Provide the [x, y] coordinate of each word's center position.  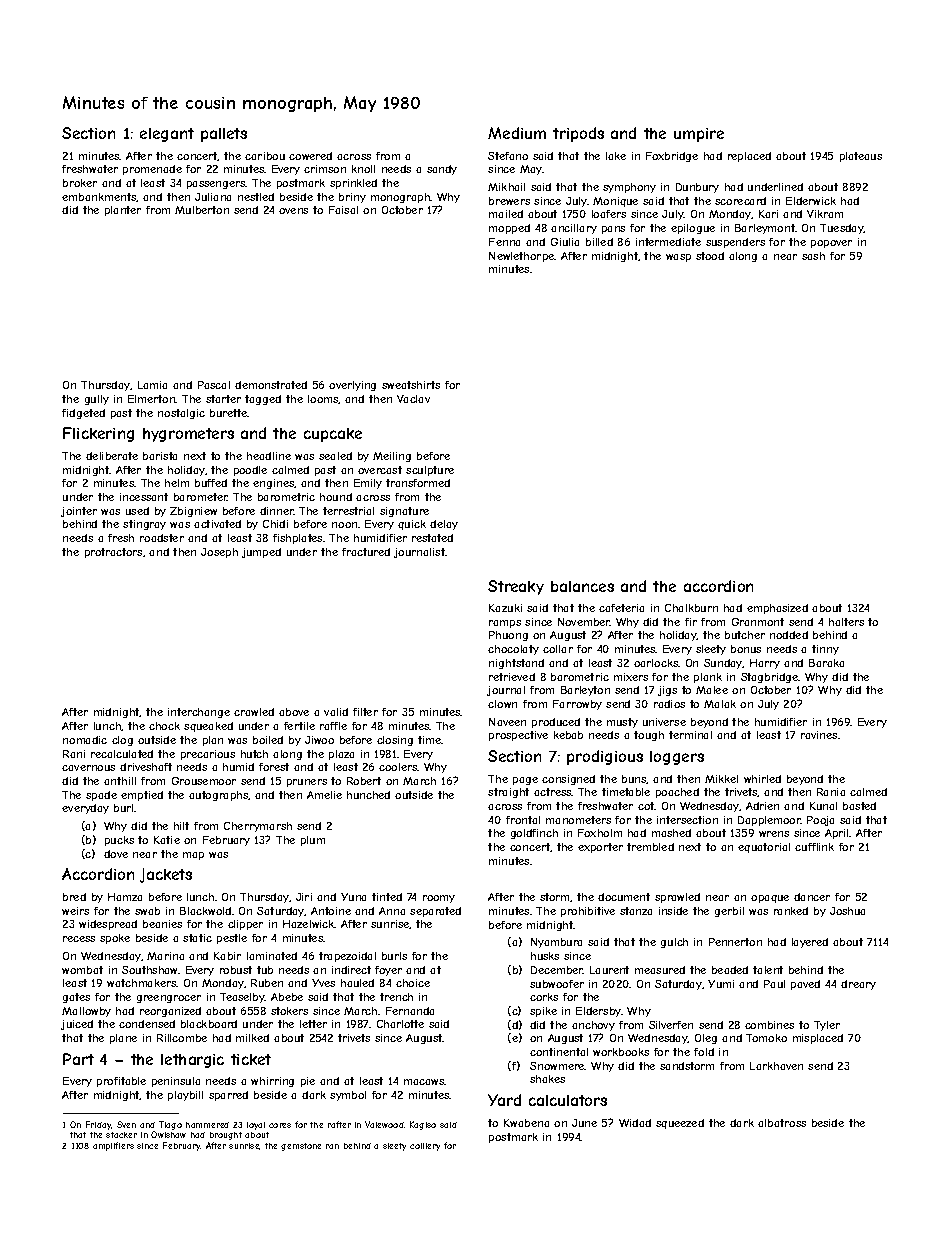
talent [768, 970]
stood [710, 256]
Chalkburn [691, 608]
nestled [256, 197]
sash [813, 256]
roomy [439, 899]
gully [97, 400]
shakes [547, 1079]
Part [78, 1059]
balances [582, 586]
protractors [113, 553]
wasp [678, 258]
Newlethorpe [522, 257]
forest [274, 767]
